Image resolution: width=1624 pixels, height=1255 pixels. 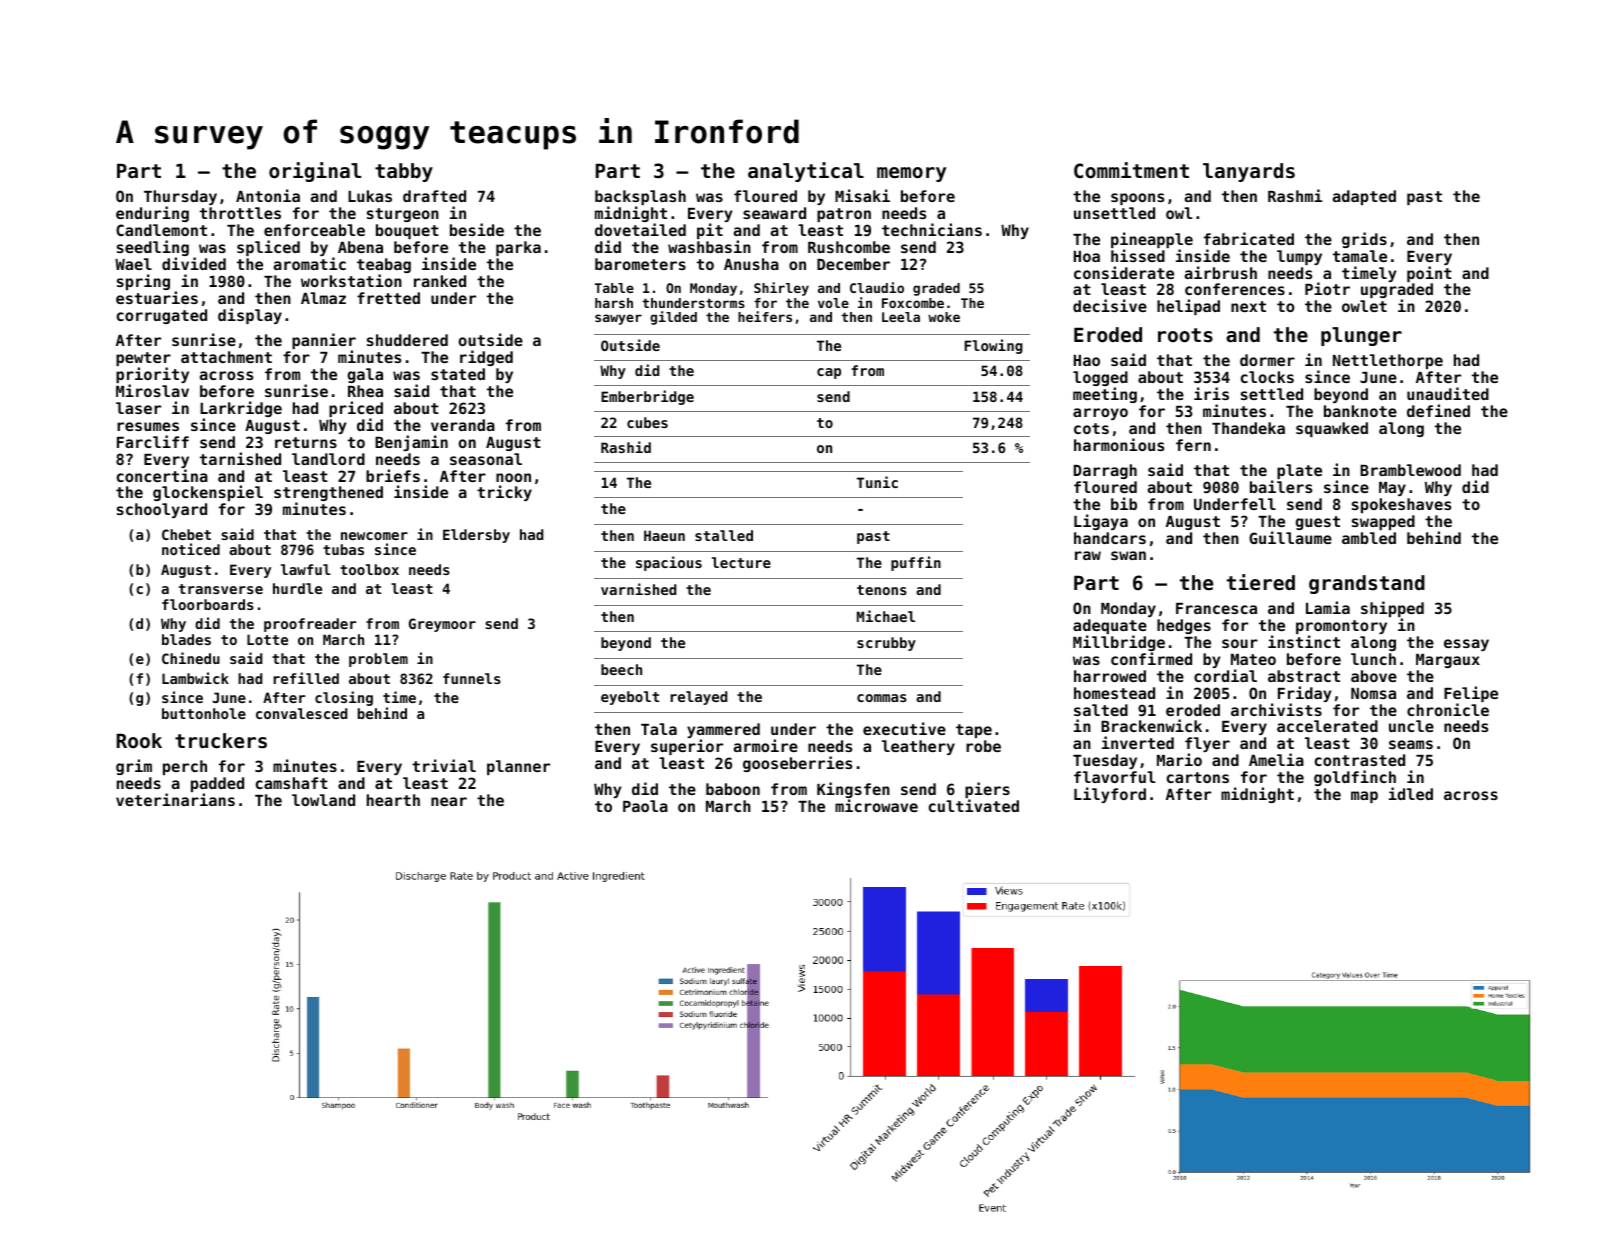 What do you see at coordinates (344, 698) in the document?
I see `closing` at bounding box center [344, 698].
